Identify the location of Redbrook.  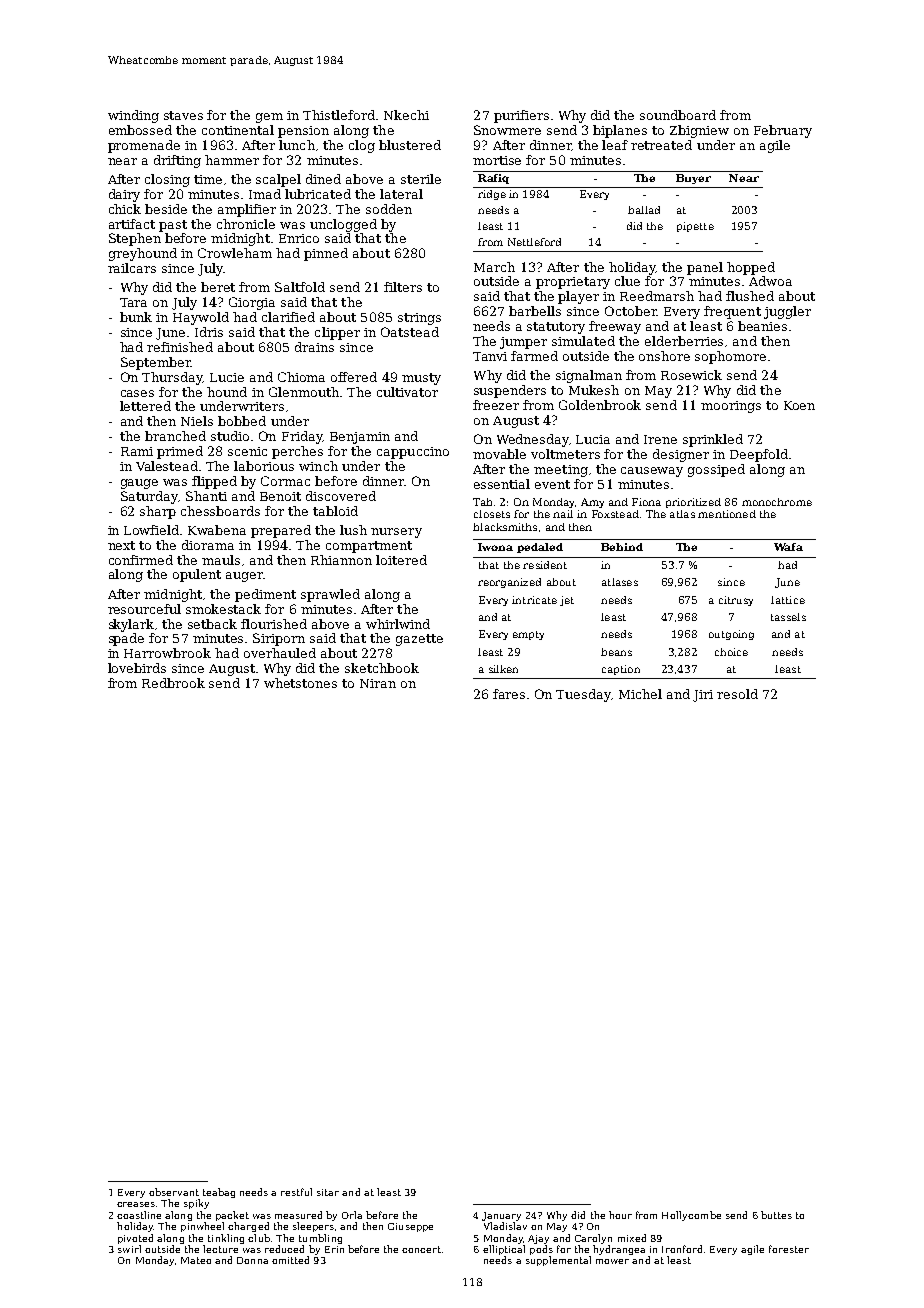
(173, 683).
